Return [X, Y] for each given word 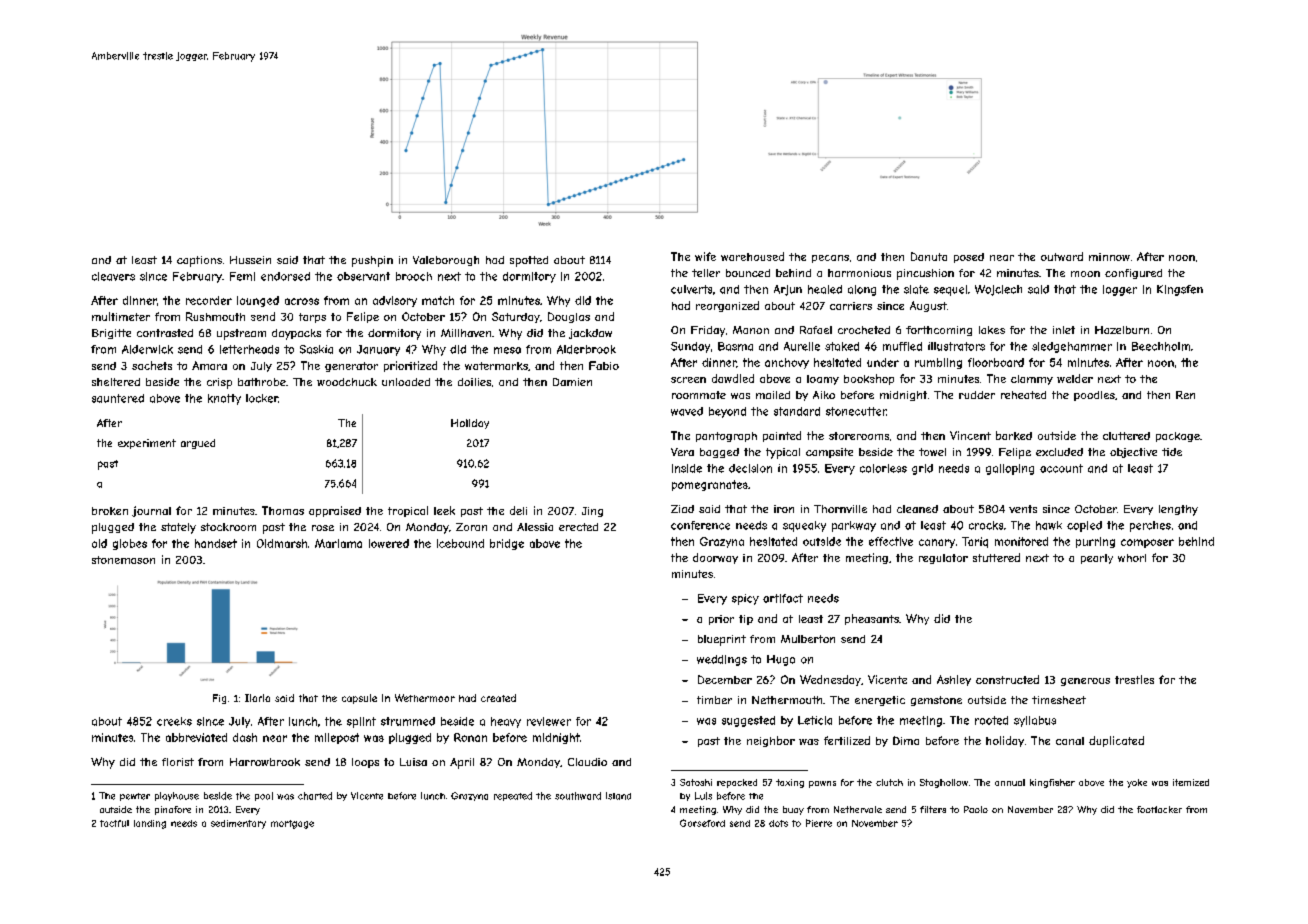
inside [687, 468]
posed [969, 258]
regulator [943, 559]
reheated [1023, 395]
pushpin [372, 261]
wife [705, 256]
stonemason [123, 560]
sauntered [118, 398]
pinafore [173, 810]
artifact [783, 598]
